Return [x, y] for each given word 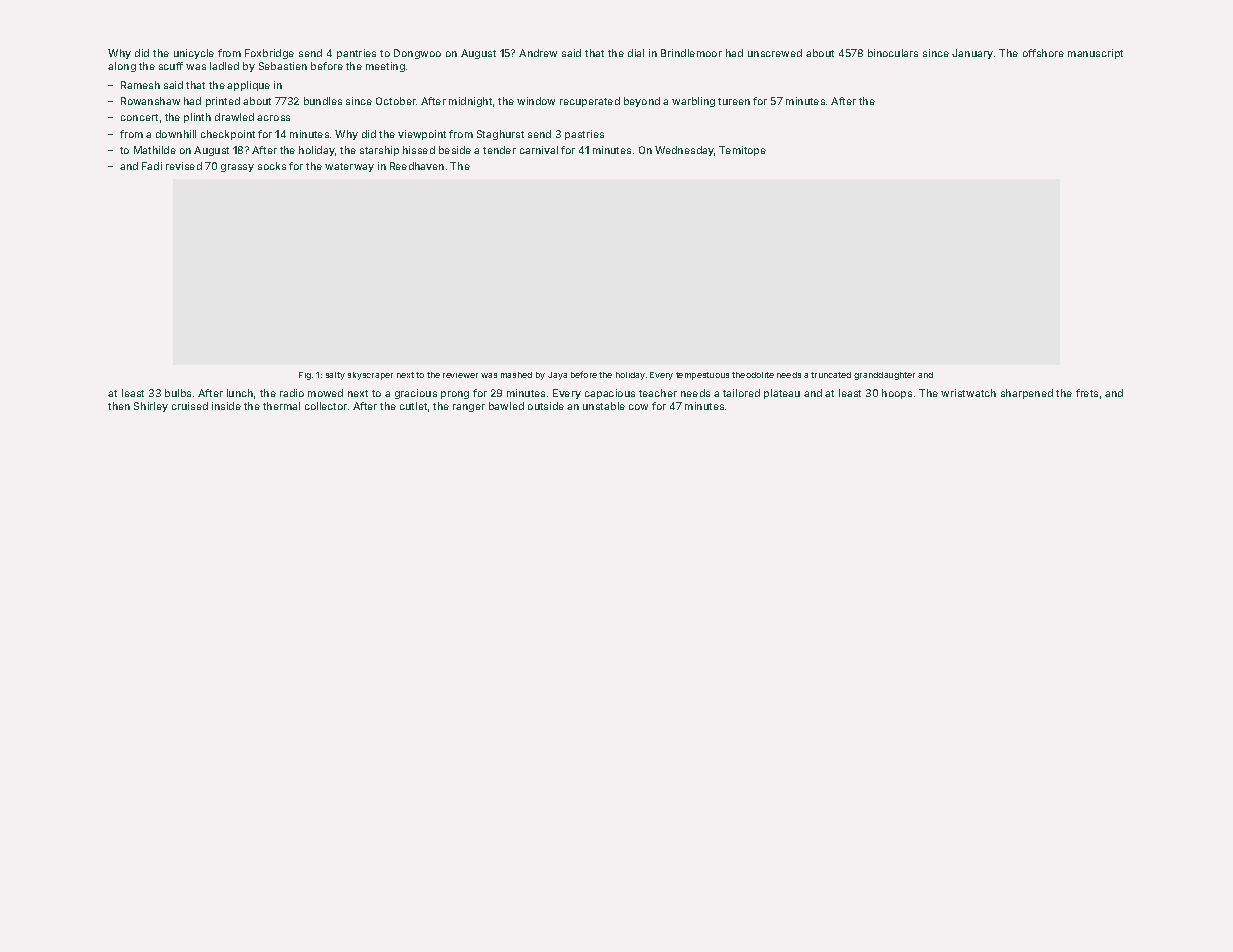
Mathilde [155, 150]
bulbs [178, 393]
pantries [356, 54]
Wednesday [684, 151]
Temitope [742, 151]
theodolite [753, 375]
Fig [305, 376]
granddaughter [884, 376]
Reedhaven [417, 166]
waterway [349, 167]
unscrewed [775, 53]
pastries [584, 135]
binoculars [893, 53]
